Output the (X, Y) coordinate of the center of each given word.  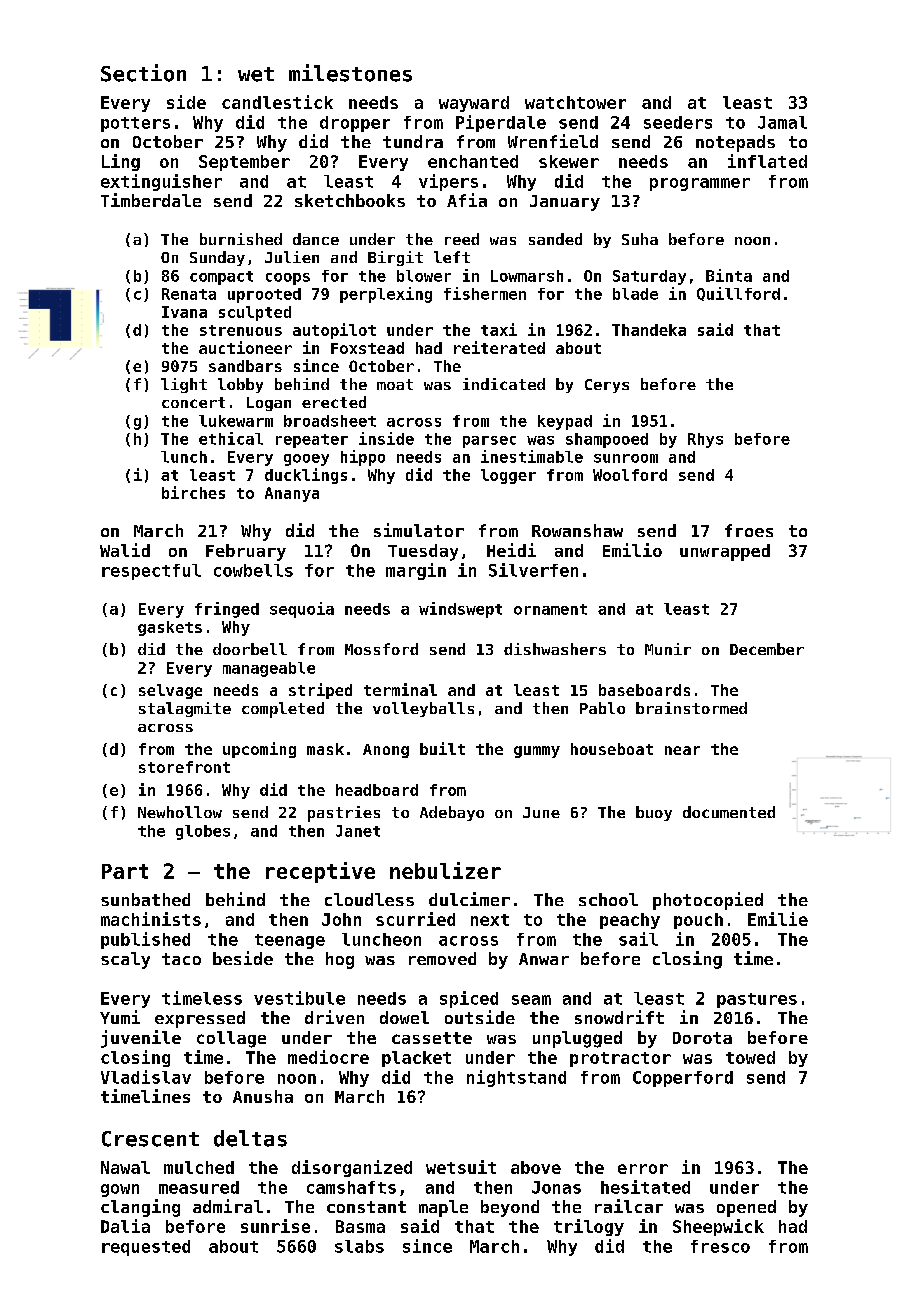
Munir (668, 649)
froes (749, 530)
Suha (640, 239)
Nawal (125, 1167)
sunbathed (145, 899)
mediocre (328, 1057)
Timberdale (151, 200)
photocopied (708, 901)
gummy (537, 752)
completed (283, 710)
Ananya (292, 494)
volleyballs (423, 709)
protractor (620, 1059)
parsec (489, 442)
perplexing (386, 295)
